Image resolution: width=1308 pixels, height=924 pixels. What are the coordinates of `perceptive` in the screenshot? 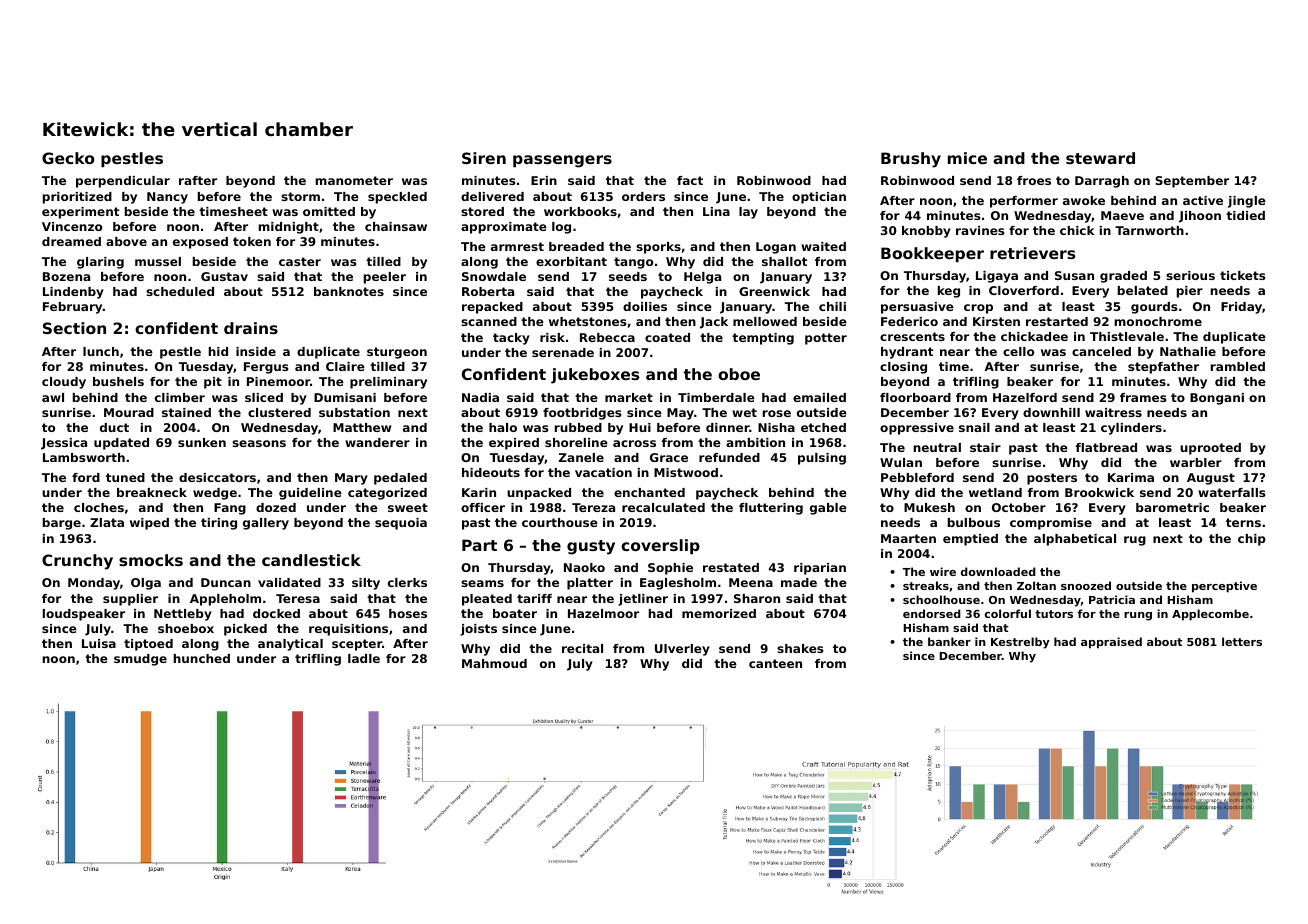 It's located at (1224, 587).
